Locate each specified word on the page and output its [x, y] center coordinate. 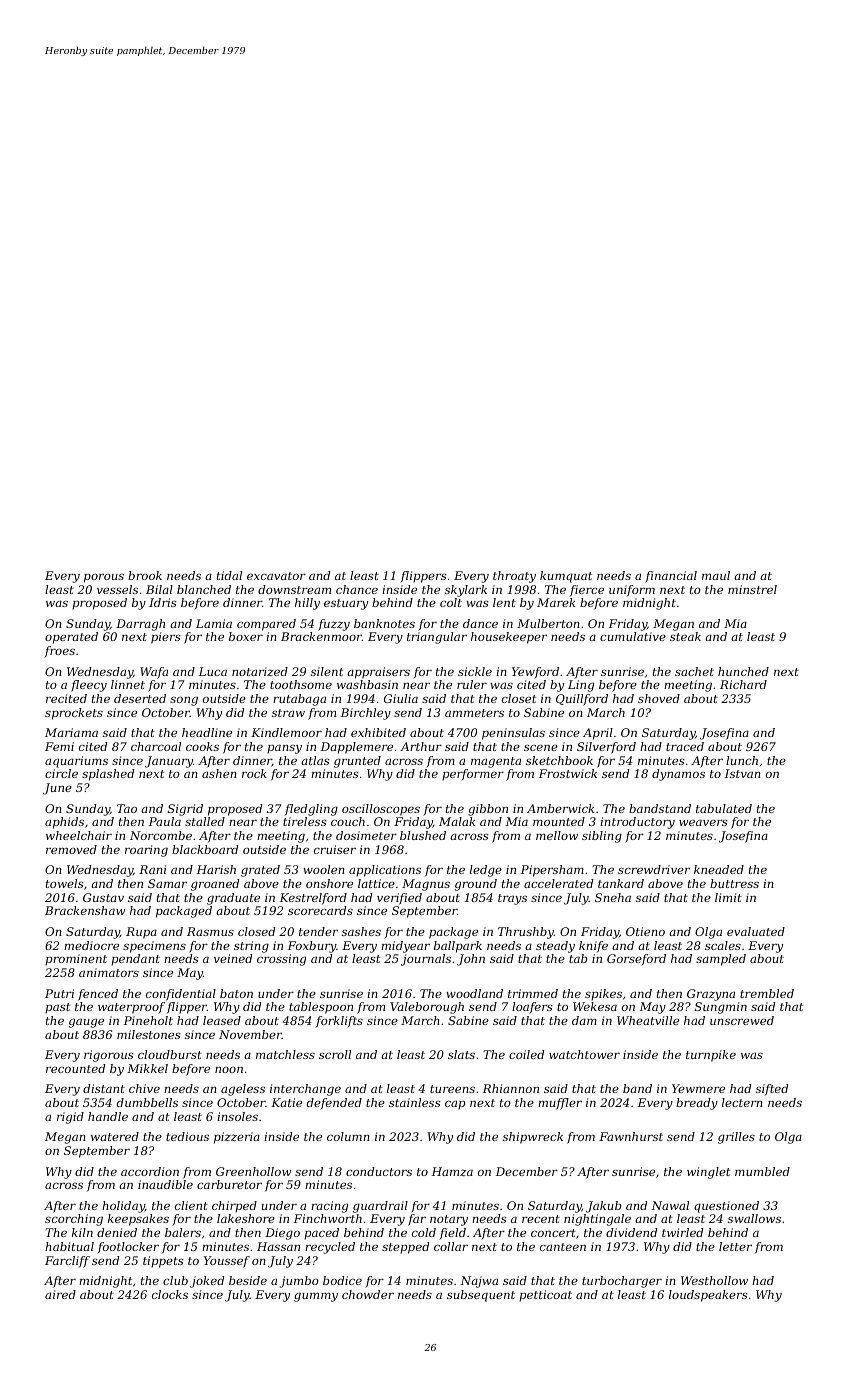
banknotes [384, 623]
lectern [742, 1102]
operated [71, 638]
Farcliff [67, 1262]
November [250, 1034]
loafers [532, 1008]
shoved [659, 698]
